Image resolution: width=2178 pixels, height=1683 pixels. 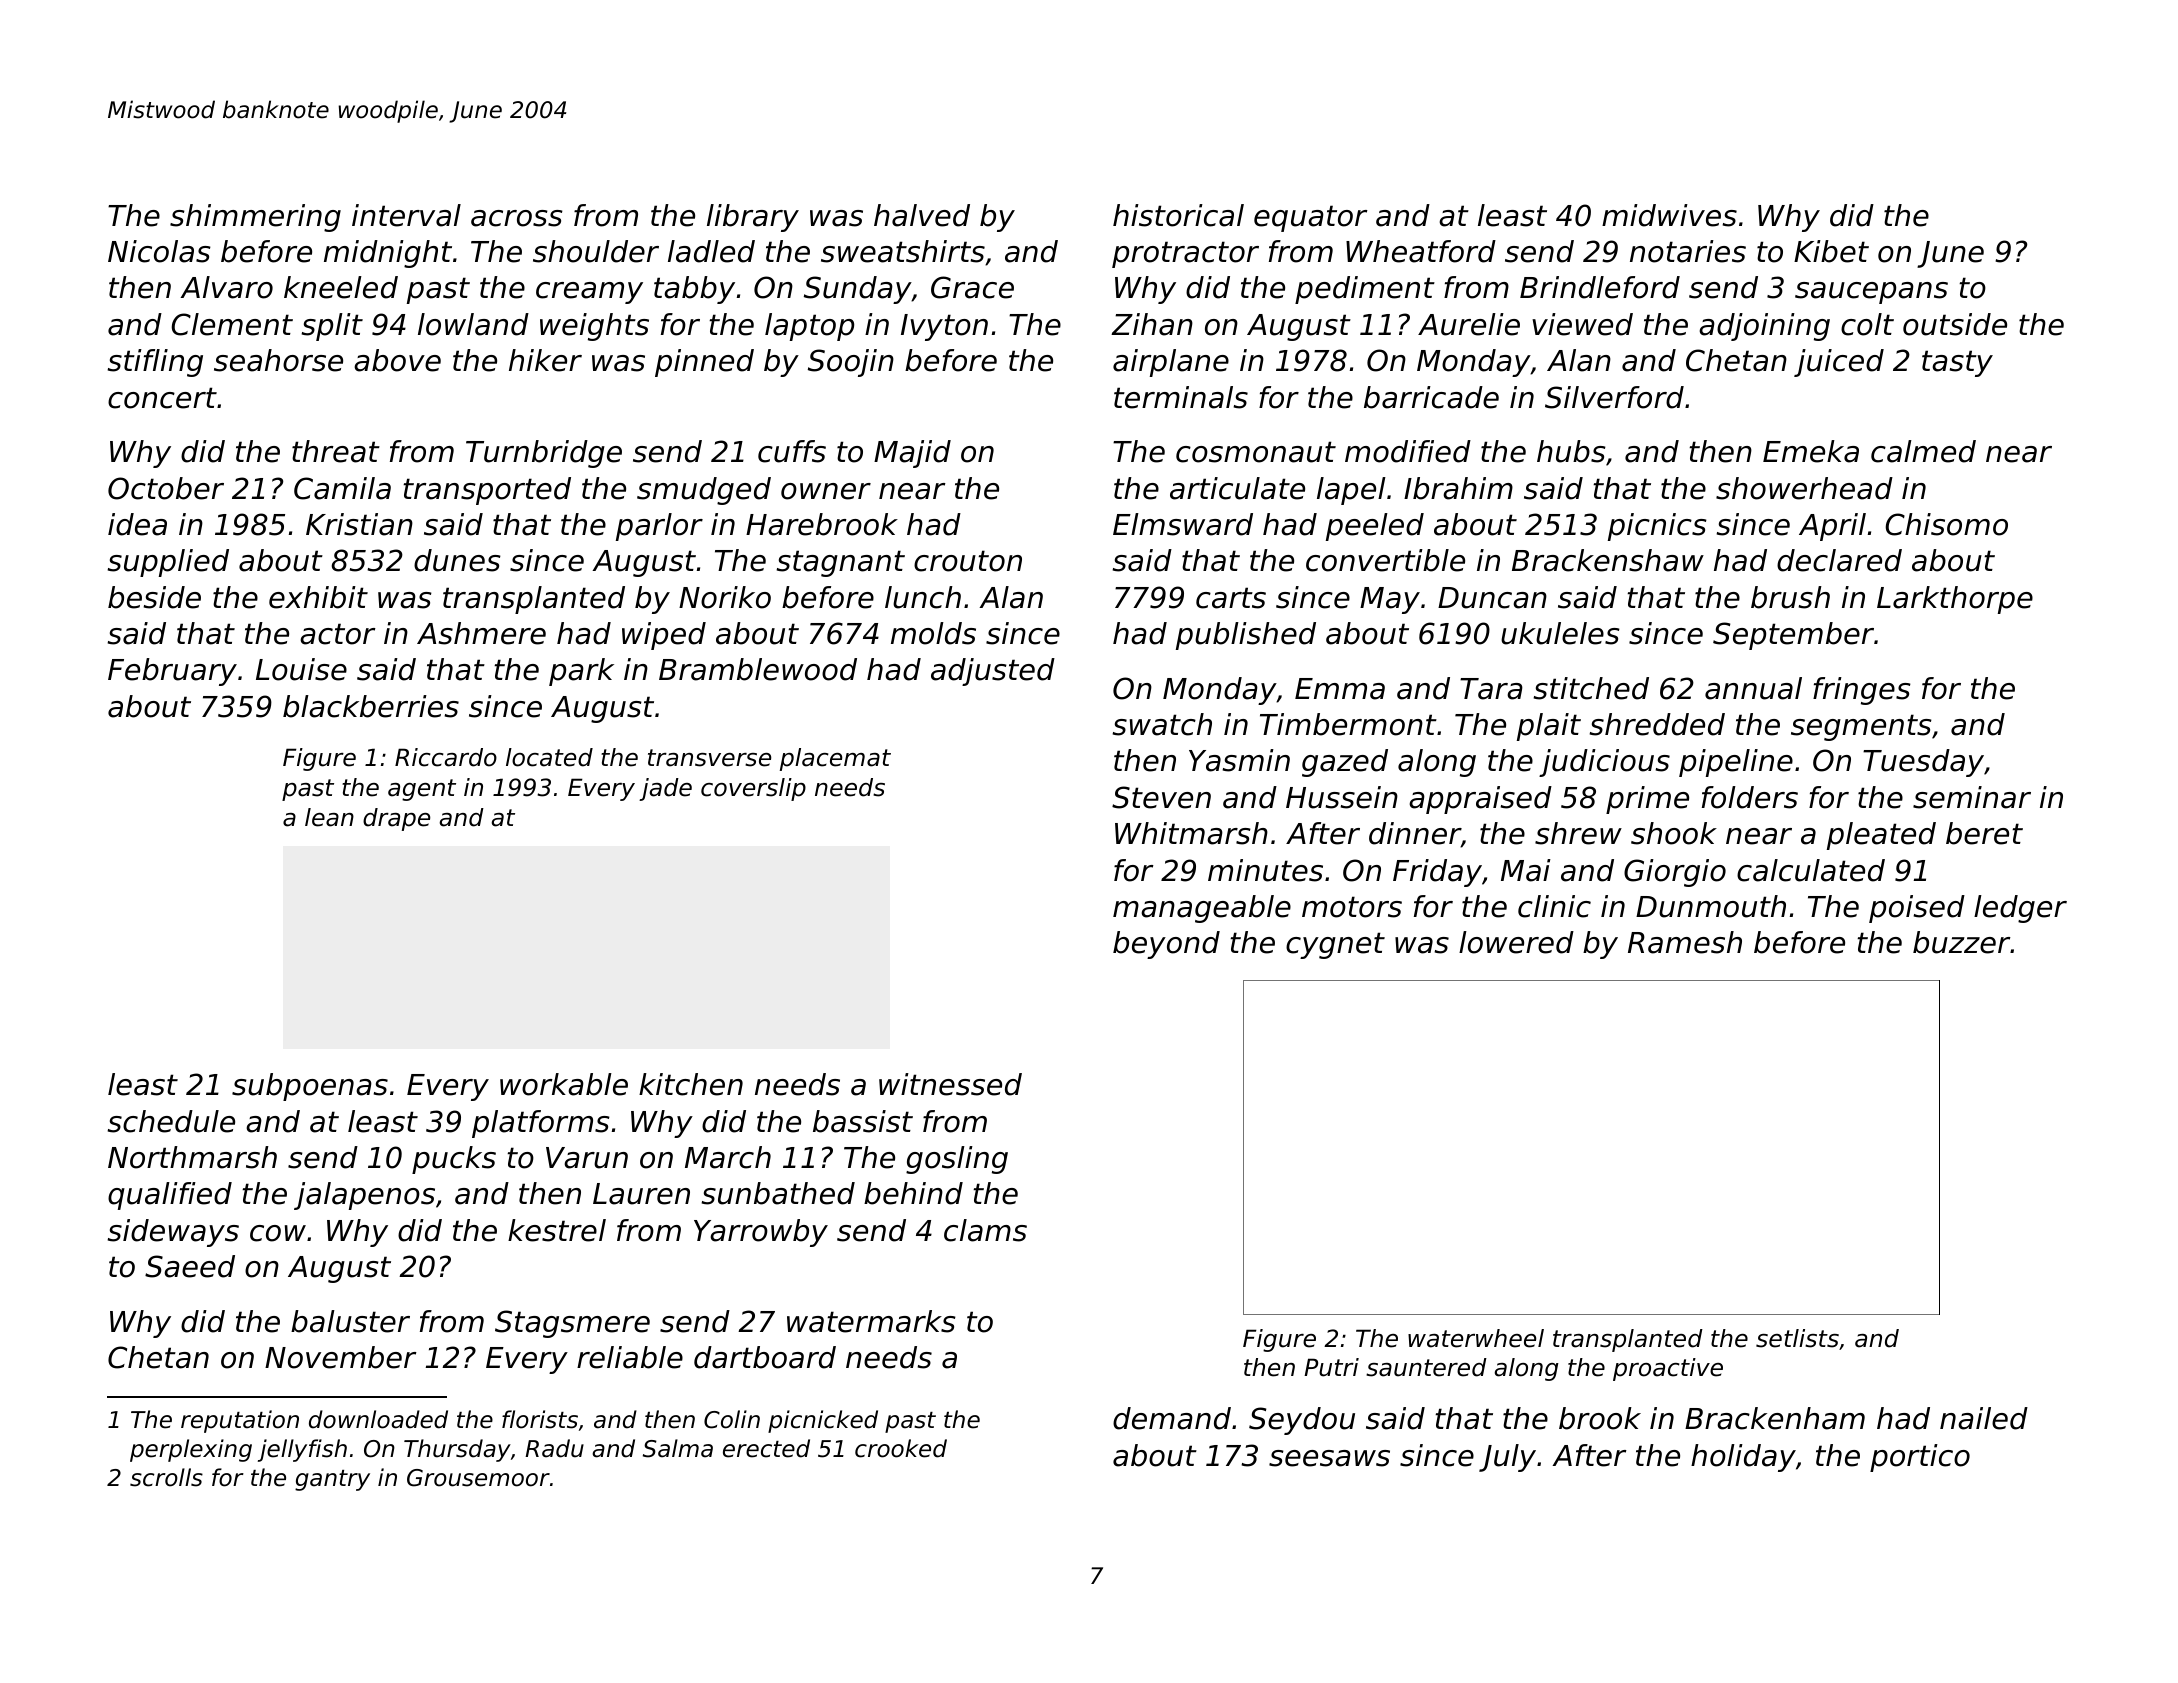 I want to click on lowered, so click(x=1516, y=942).
